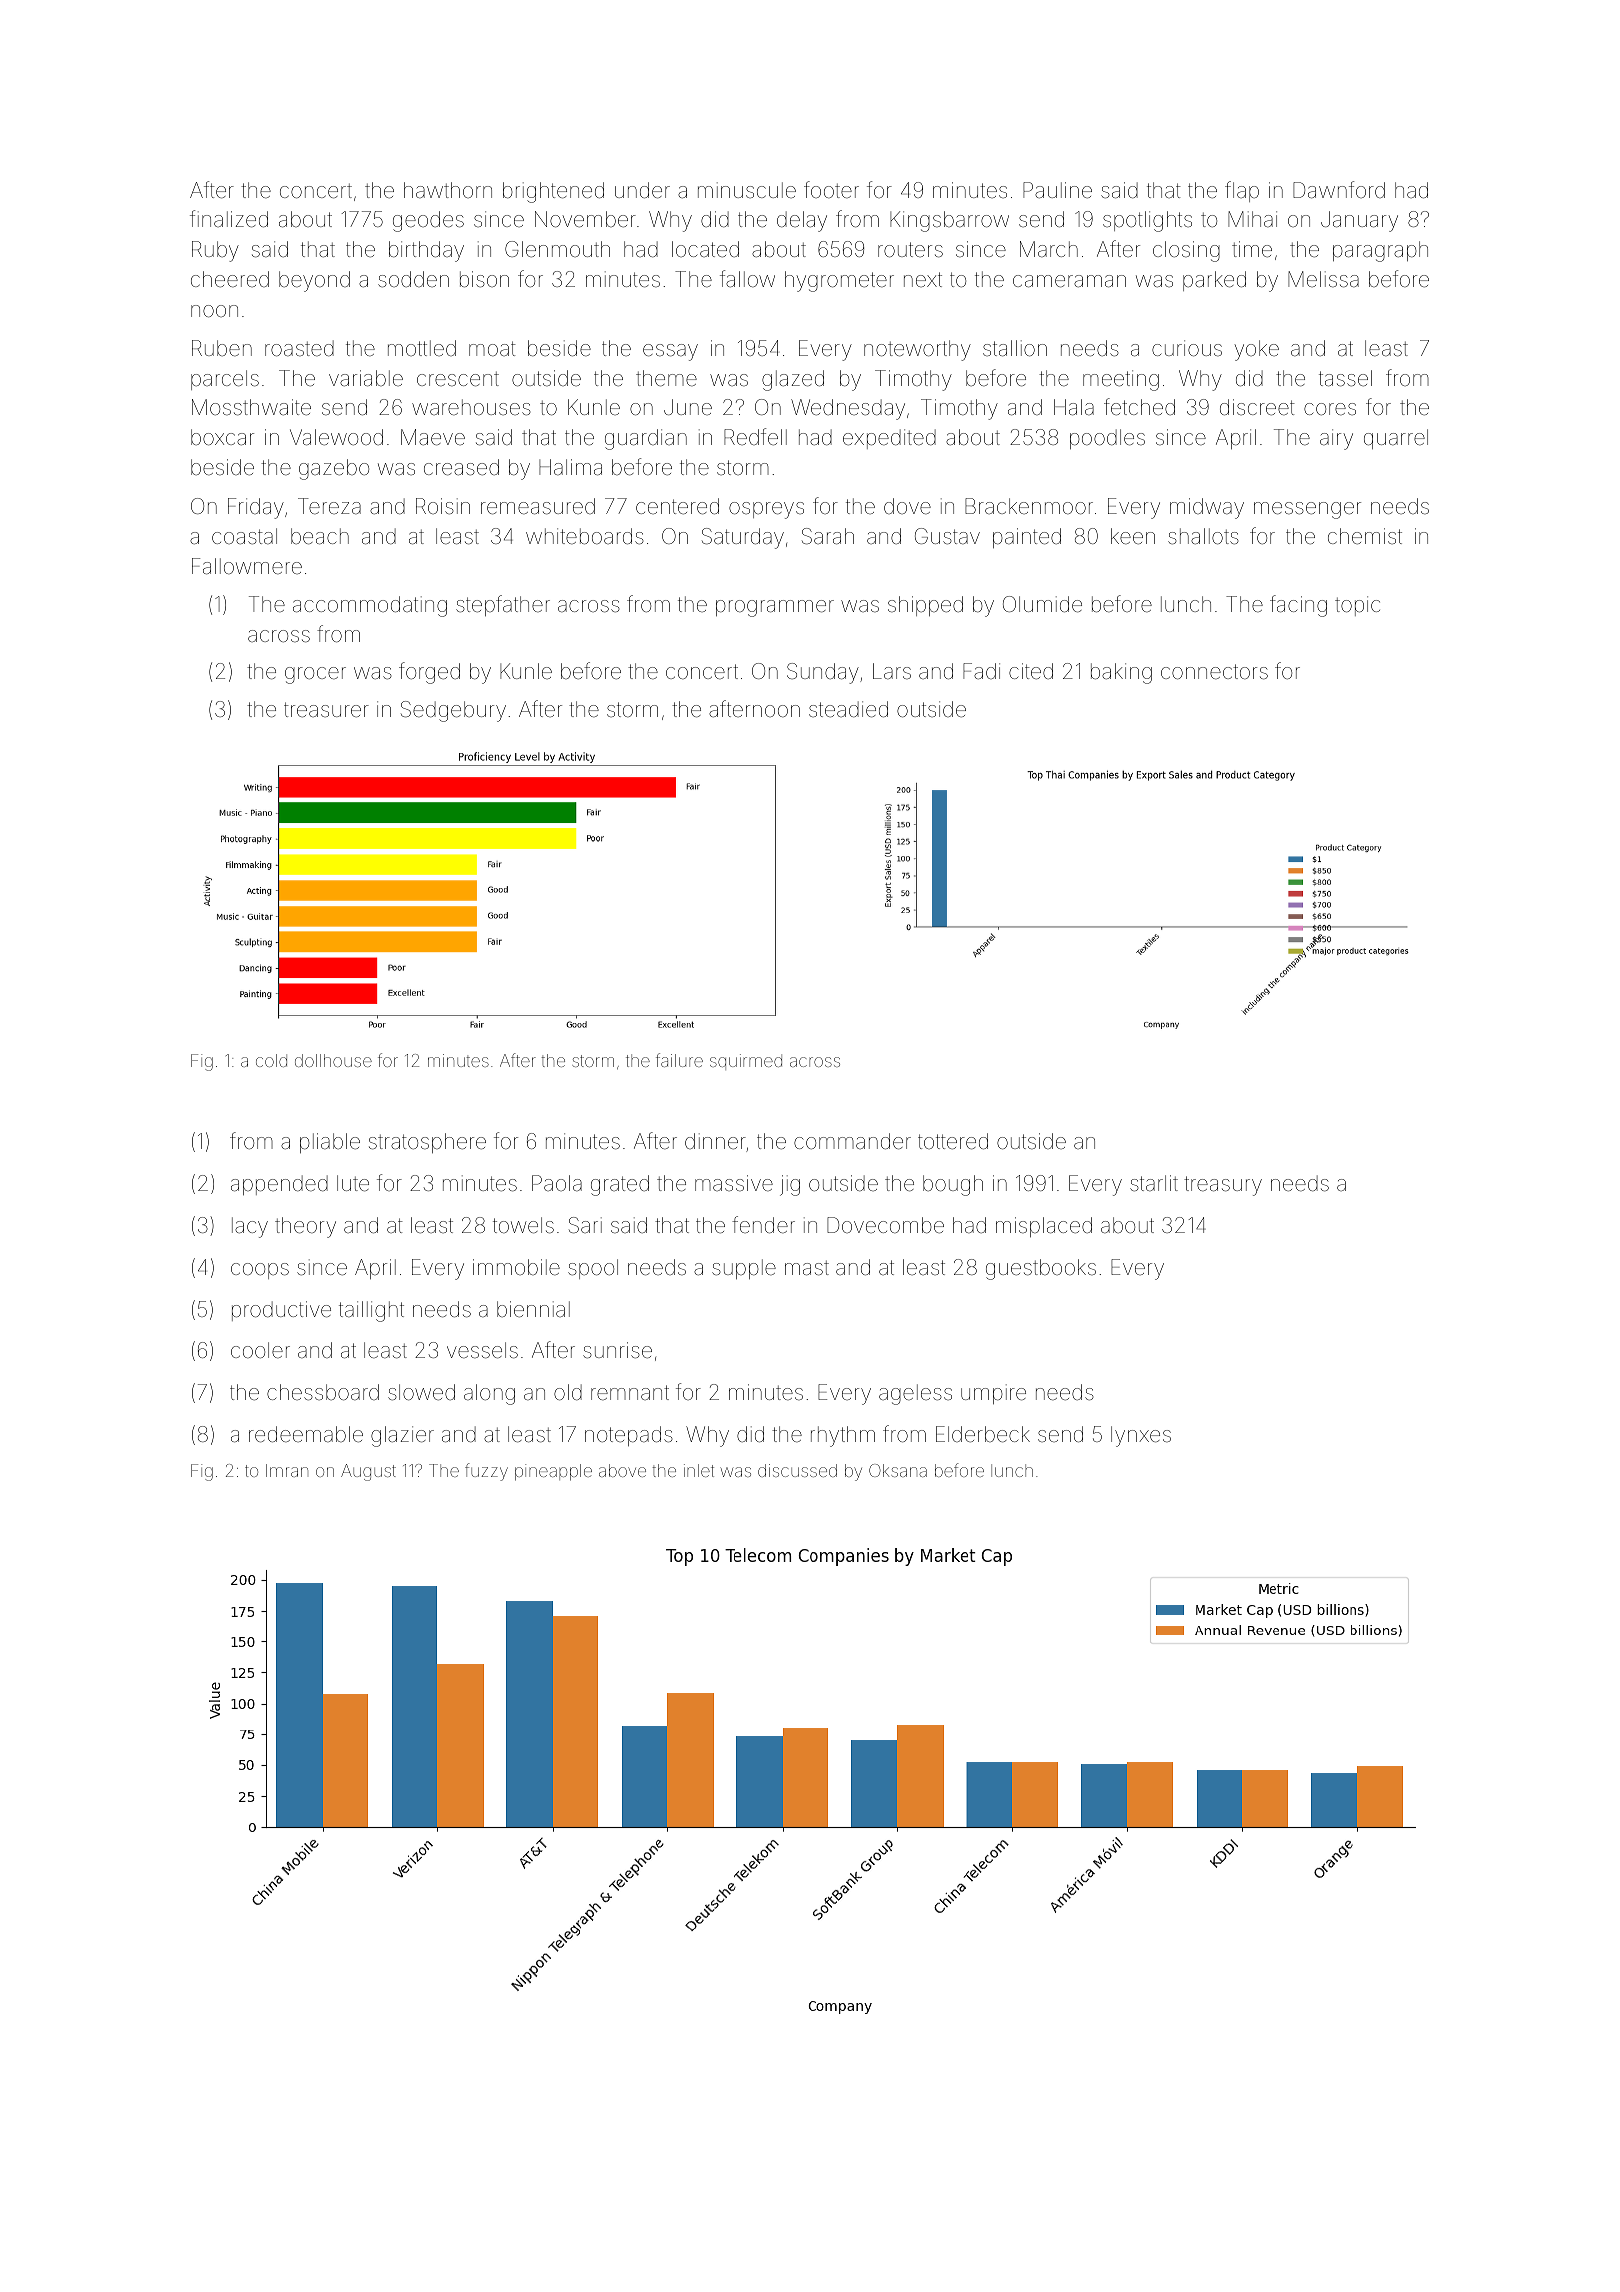 Image resolution: width=1620 pixels, height=2292 pixels. Describe the element at coordinates (271, 1060) in the screenshot. I see `cold` at that location.
